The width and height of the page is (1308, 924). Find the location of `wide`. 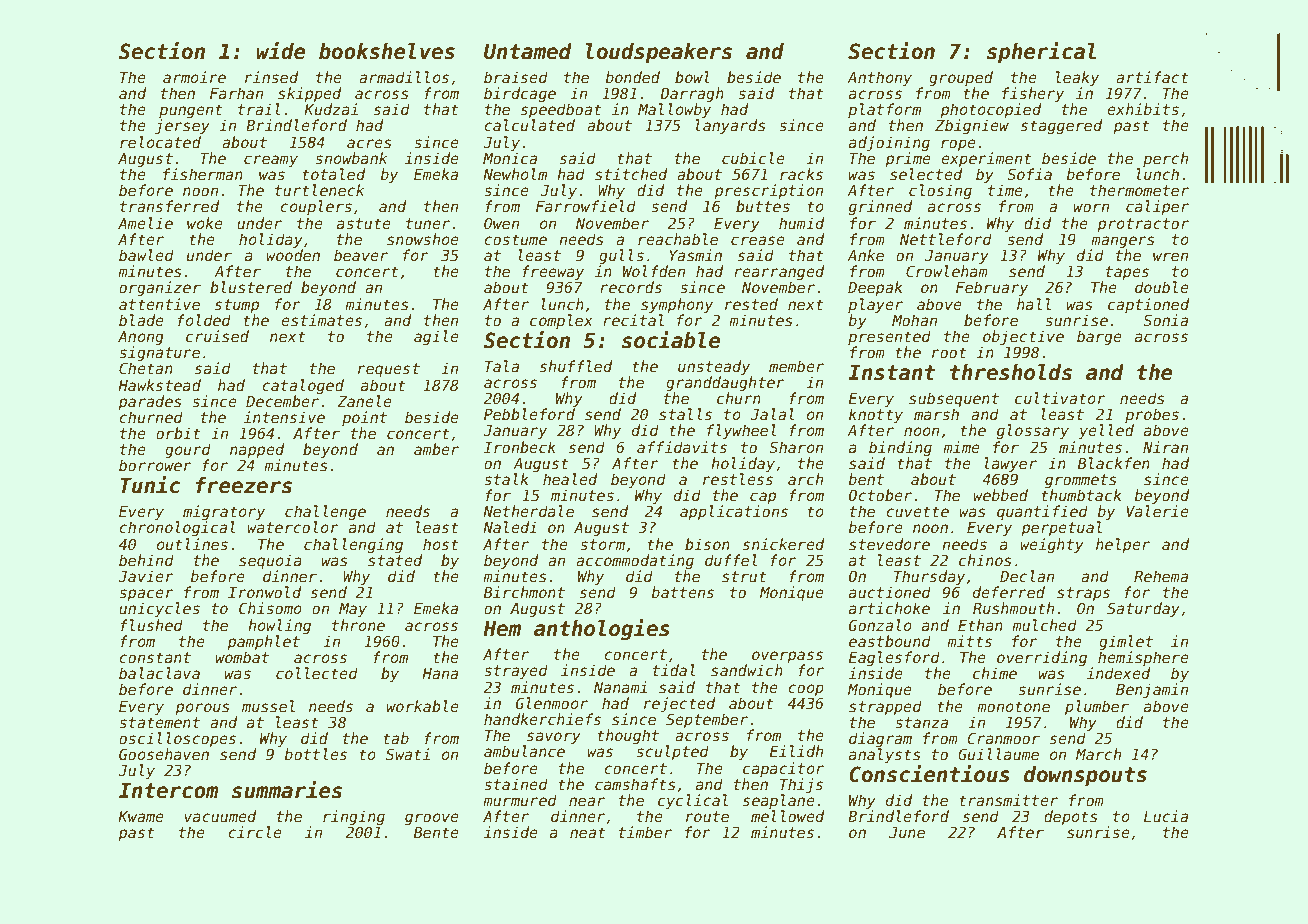

wide is located at coordinates (281, 51).
